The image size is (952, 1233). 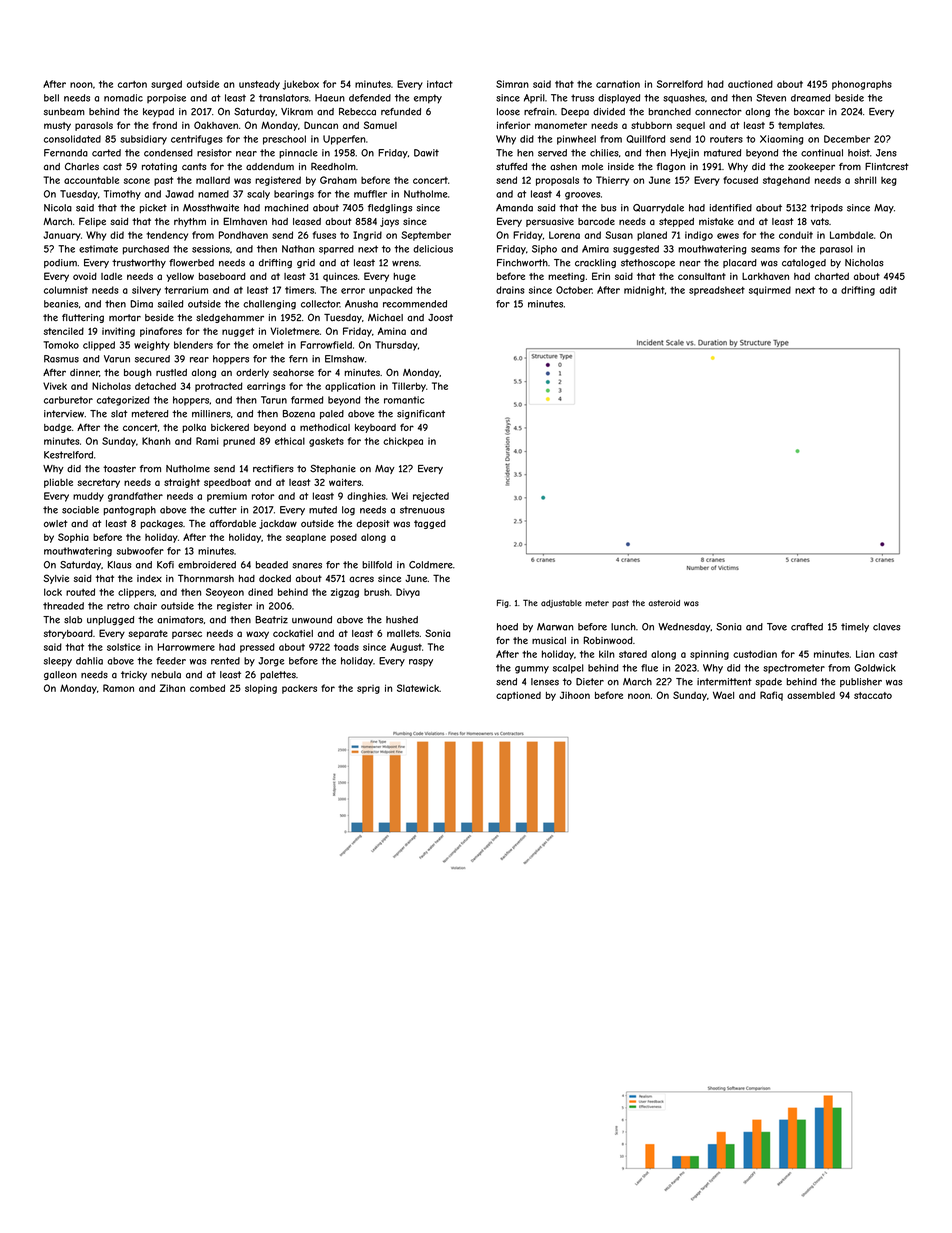 I want to click on Wael, so click(x=723, y=695).
